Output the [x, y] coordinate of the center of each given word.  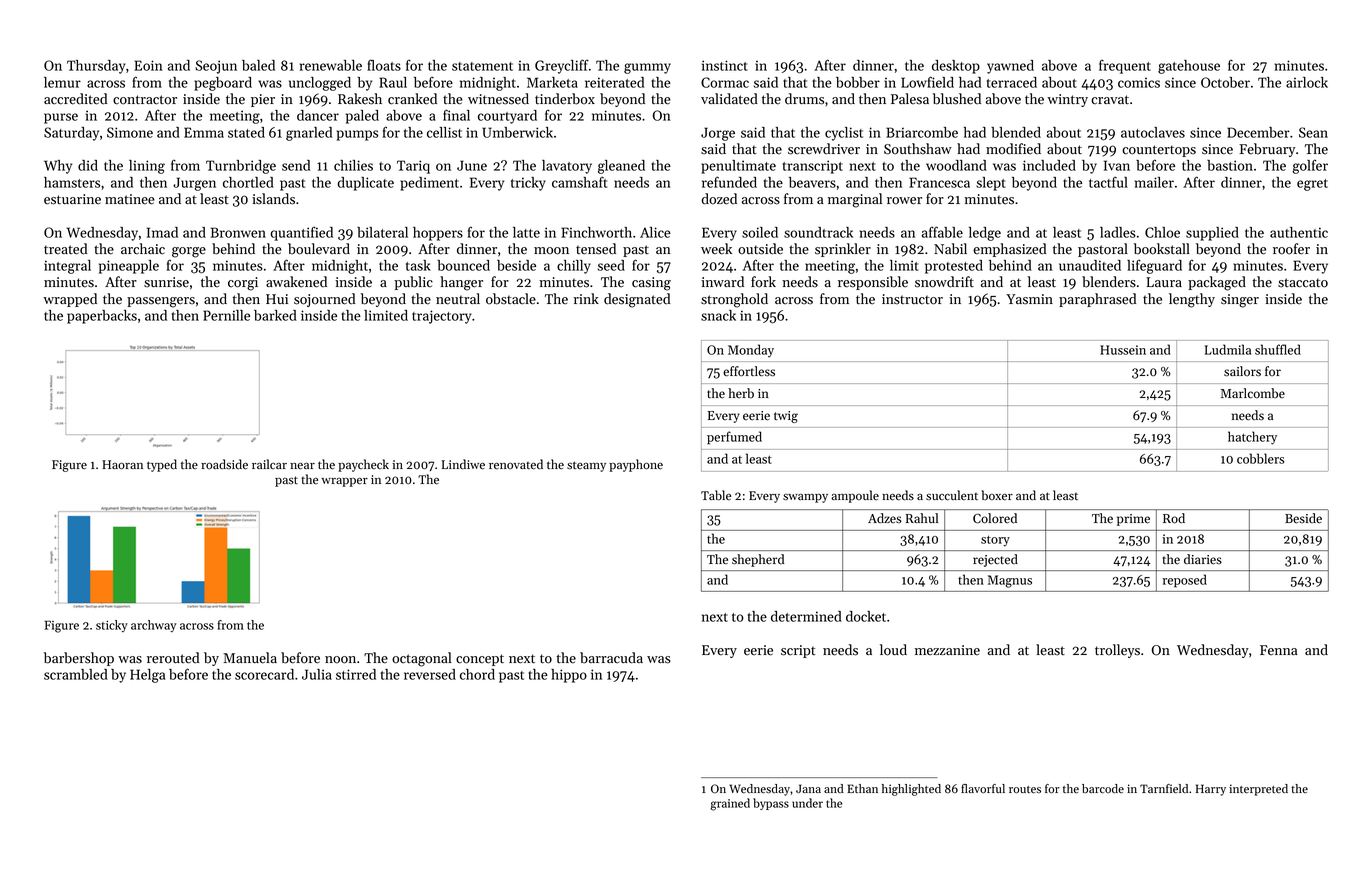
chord [477, 674]
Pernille [226, 315]
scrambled [76, 674]
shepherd [758, 560]
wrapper [344, 482]
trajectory [441, 317]
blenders [1109, 282]
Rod [1174, 518]
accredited [75, 99]
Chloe [1162, 232]
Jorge [718, 134]
